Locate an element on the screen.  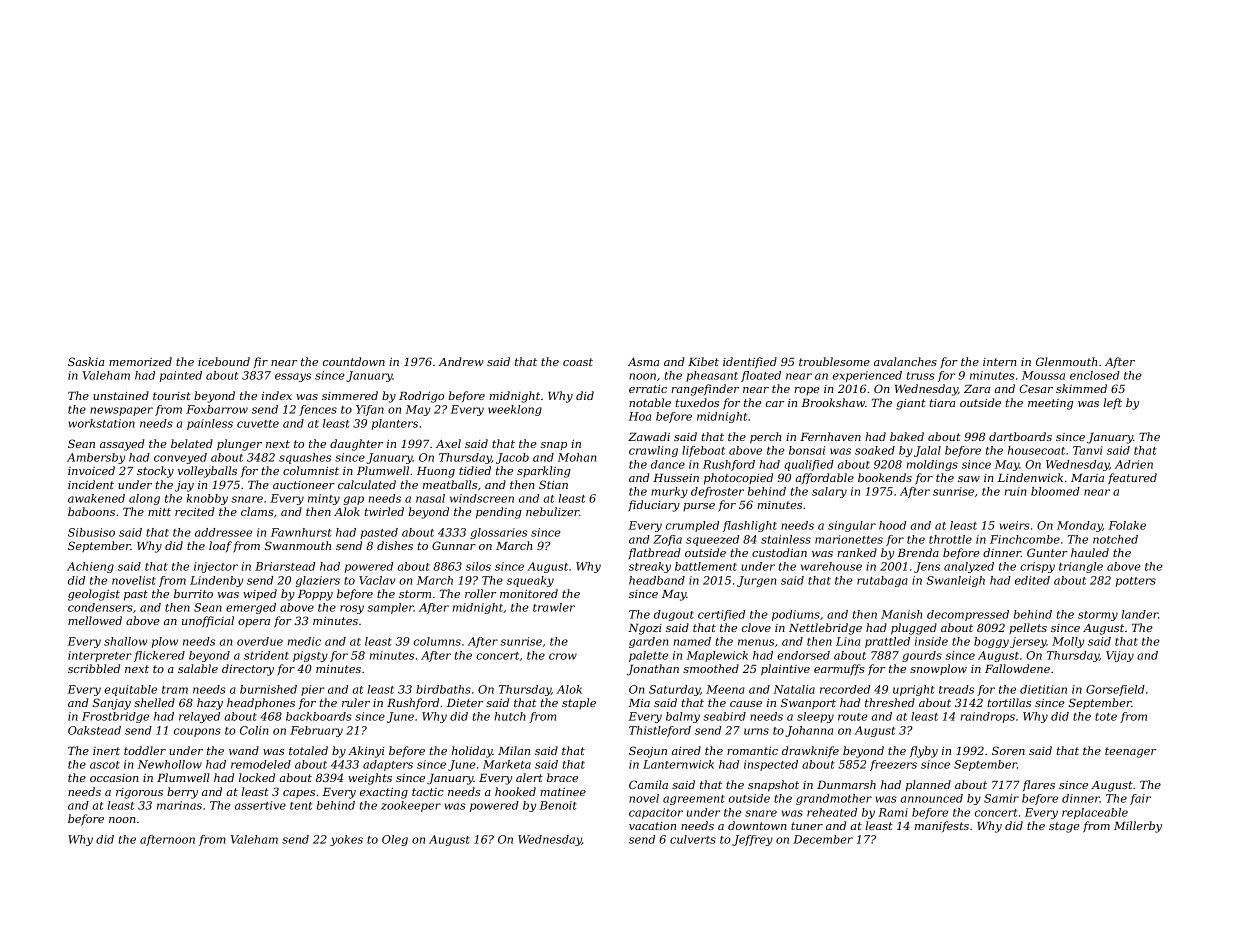
emerged is located at coordinates (251, 608).
